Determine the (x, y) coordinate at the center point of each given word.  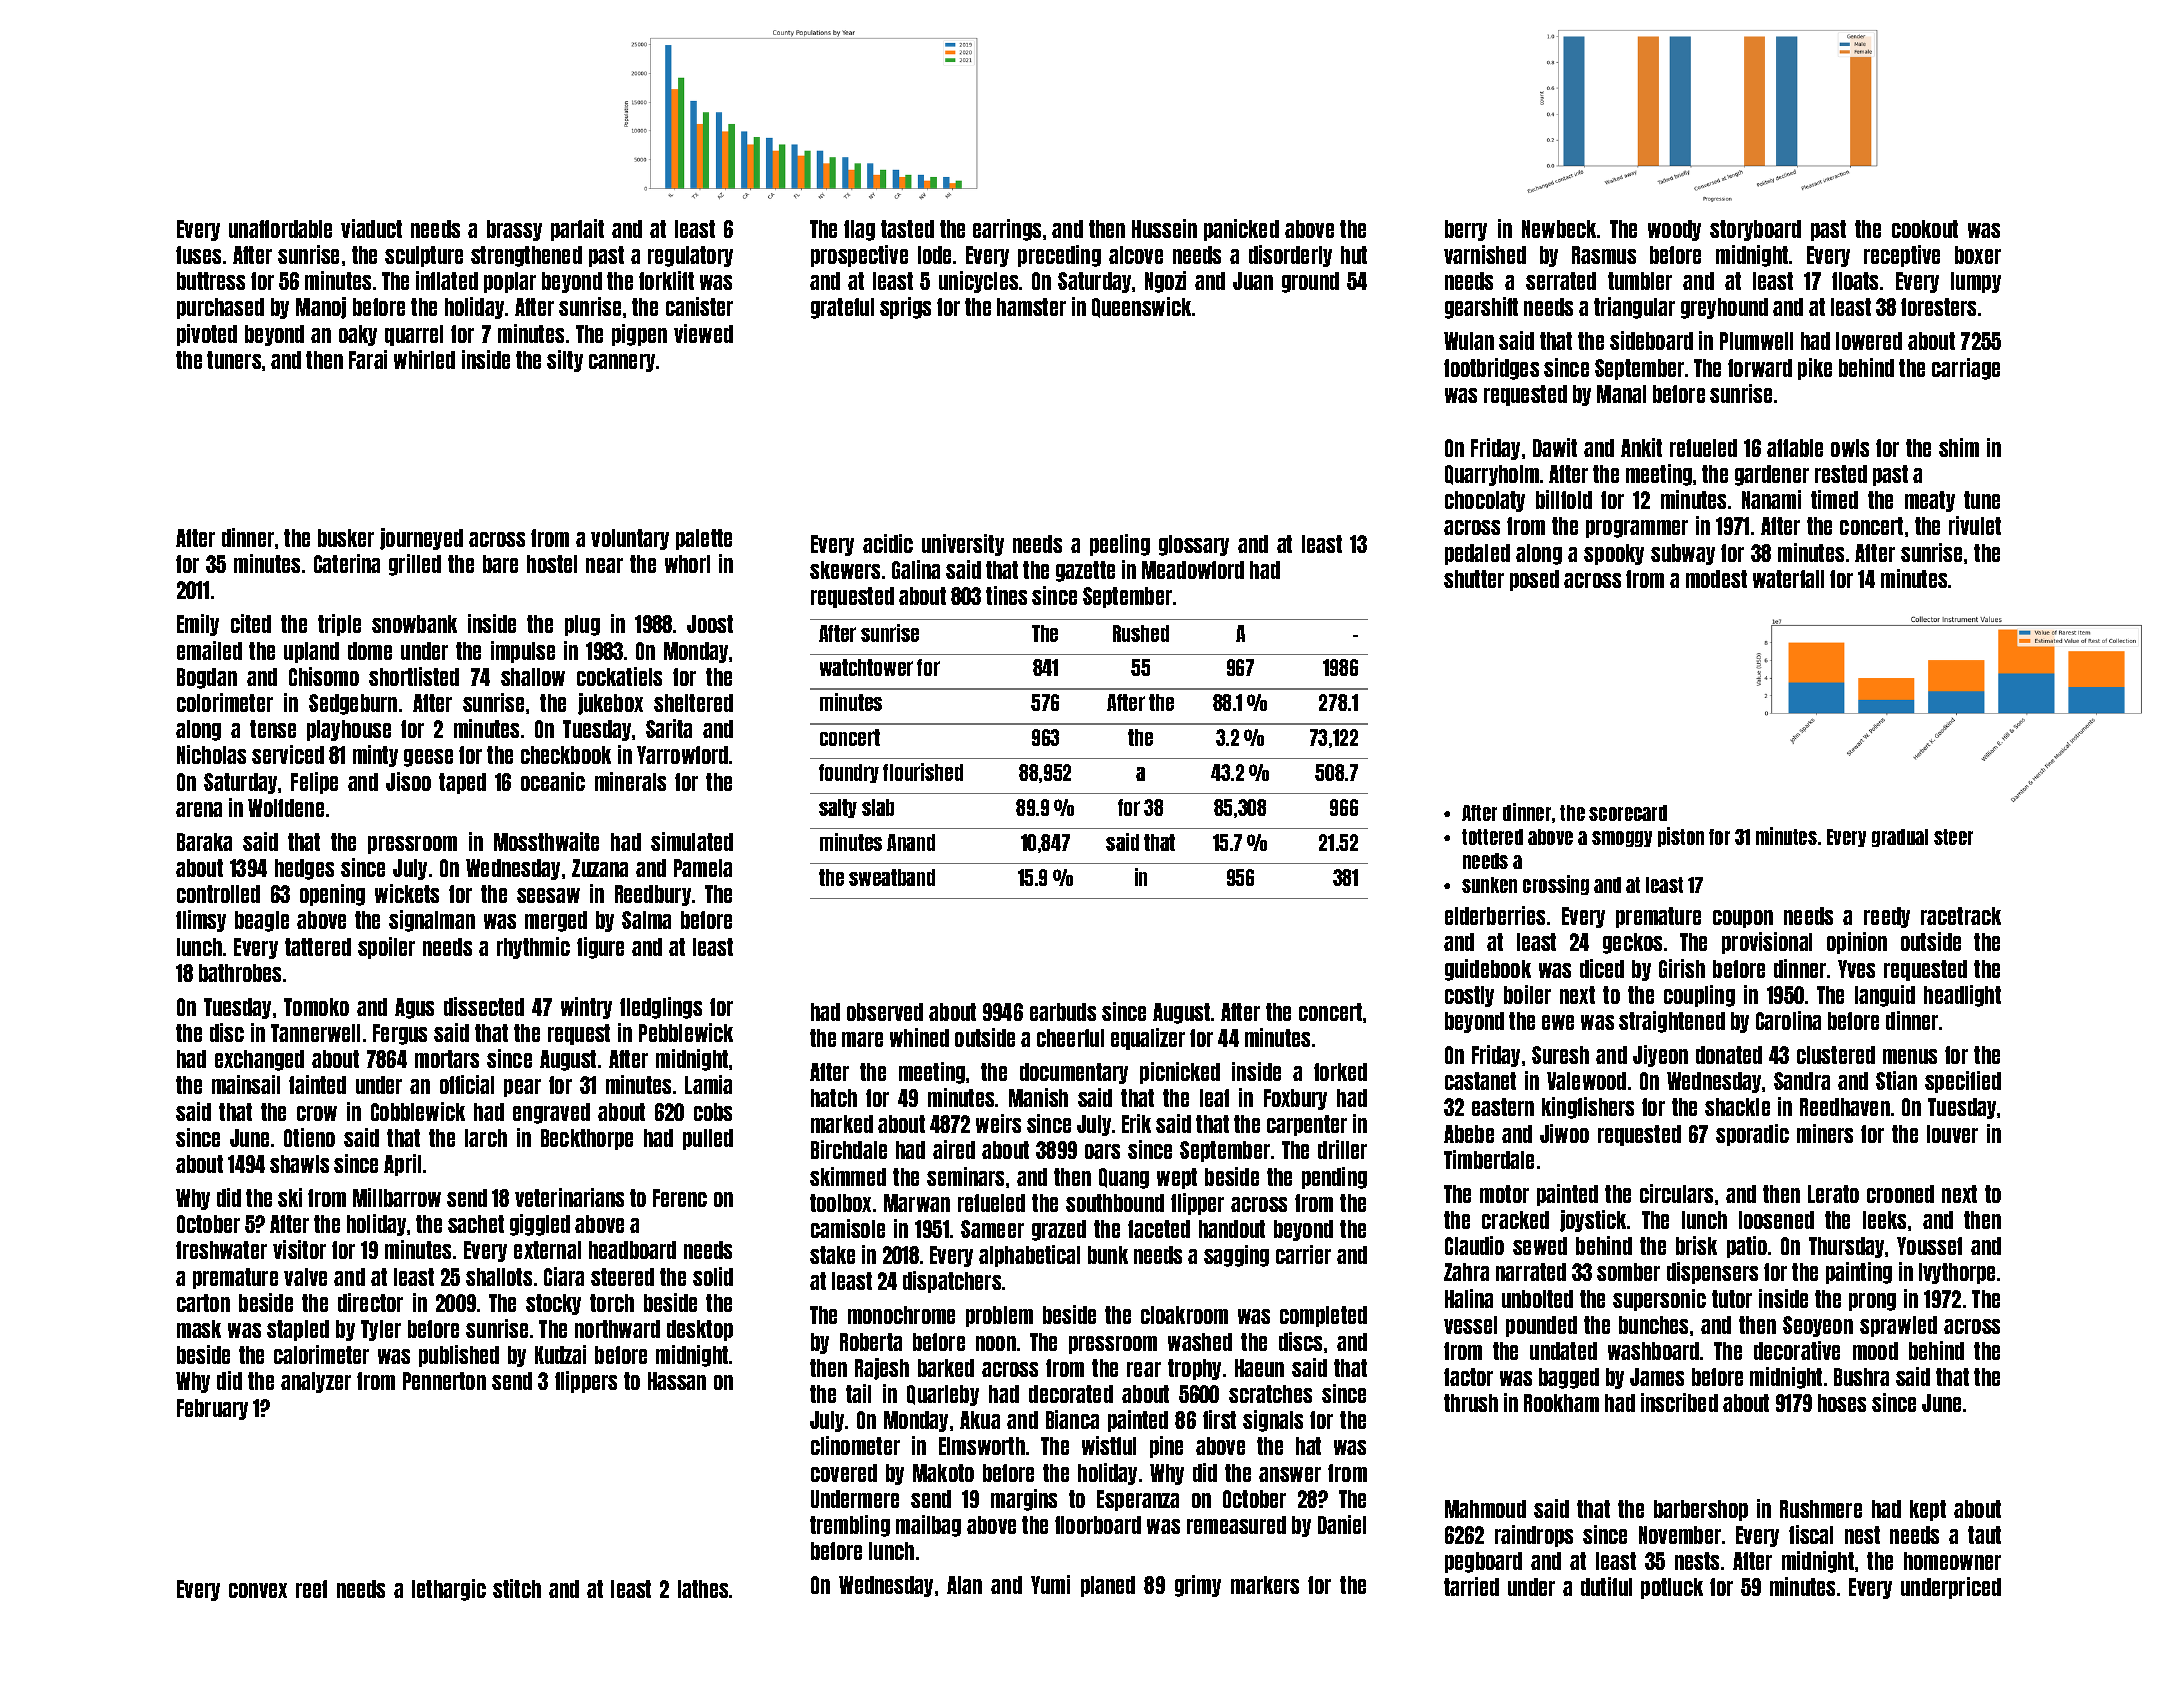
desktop (700, 1330)
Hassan (677, 1381)
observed (885, 1012)
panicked (1241, 230)
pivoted (207, 335)
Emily (198, 625)
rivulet (1975, 525)
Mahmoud (1485, 1509)
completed (1323, 1316)
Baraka (204, 842)
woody (1674, 230)
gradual (1900, 838)
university (963, 545)
